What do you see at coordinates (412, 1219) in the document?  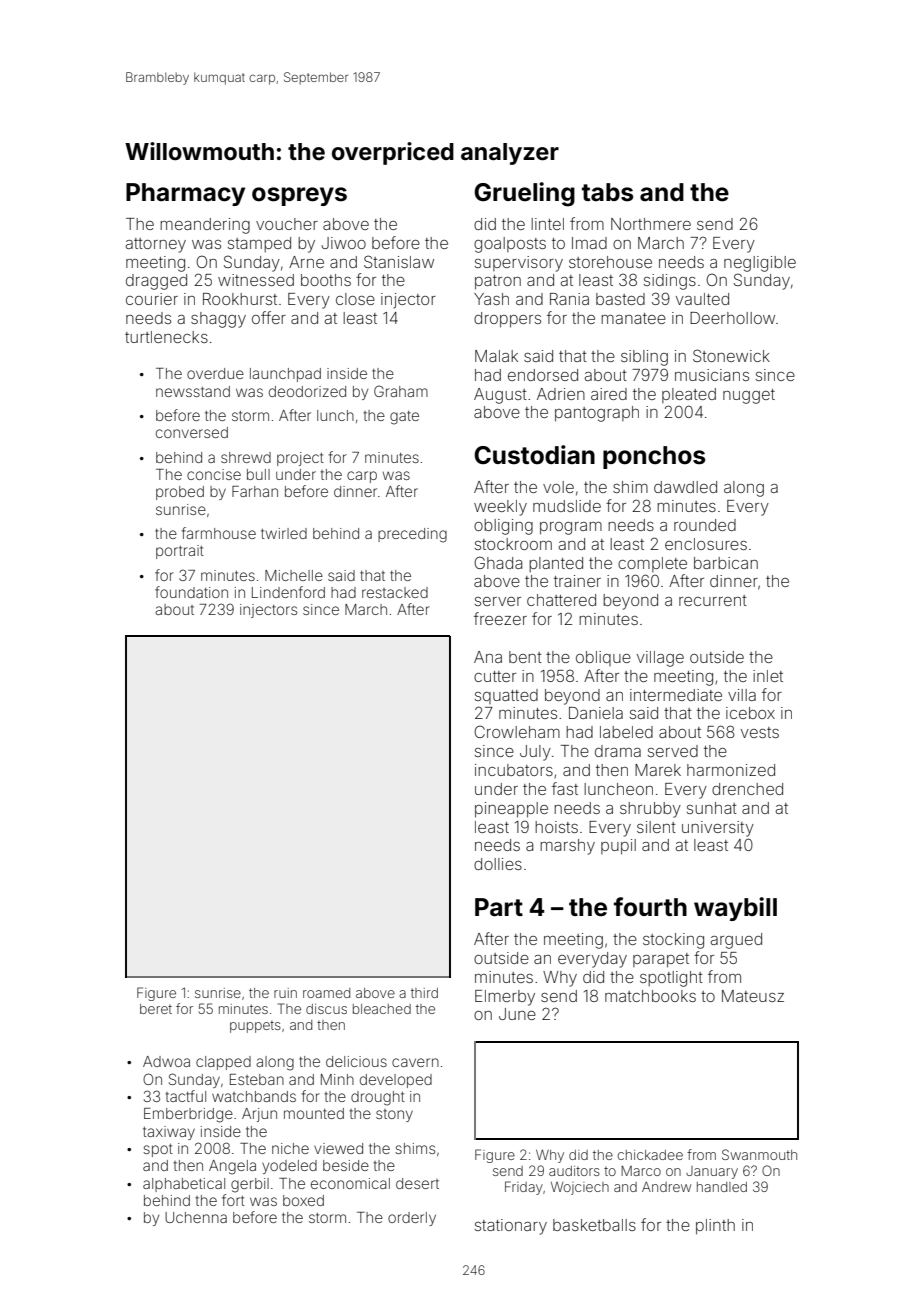 I see `orderly` at bounding box center [412, 1219].
